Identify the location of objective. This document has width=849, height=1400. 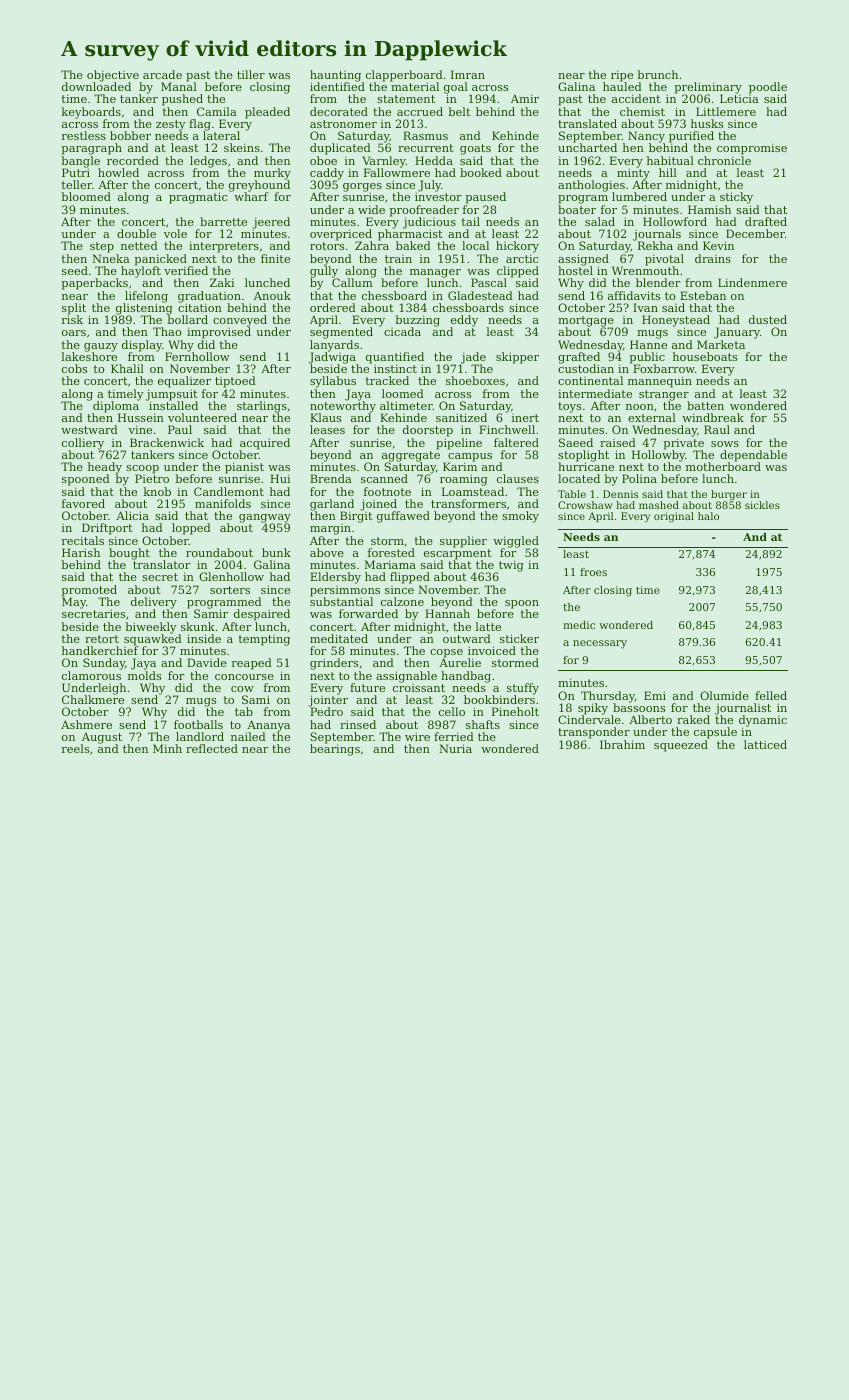
(113, 76).
